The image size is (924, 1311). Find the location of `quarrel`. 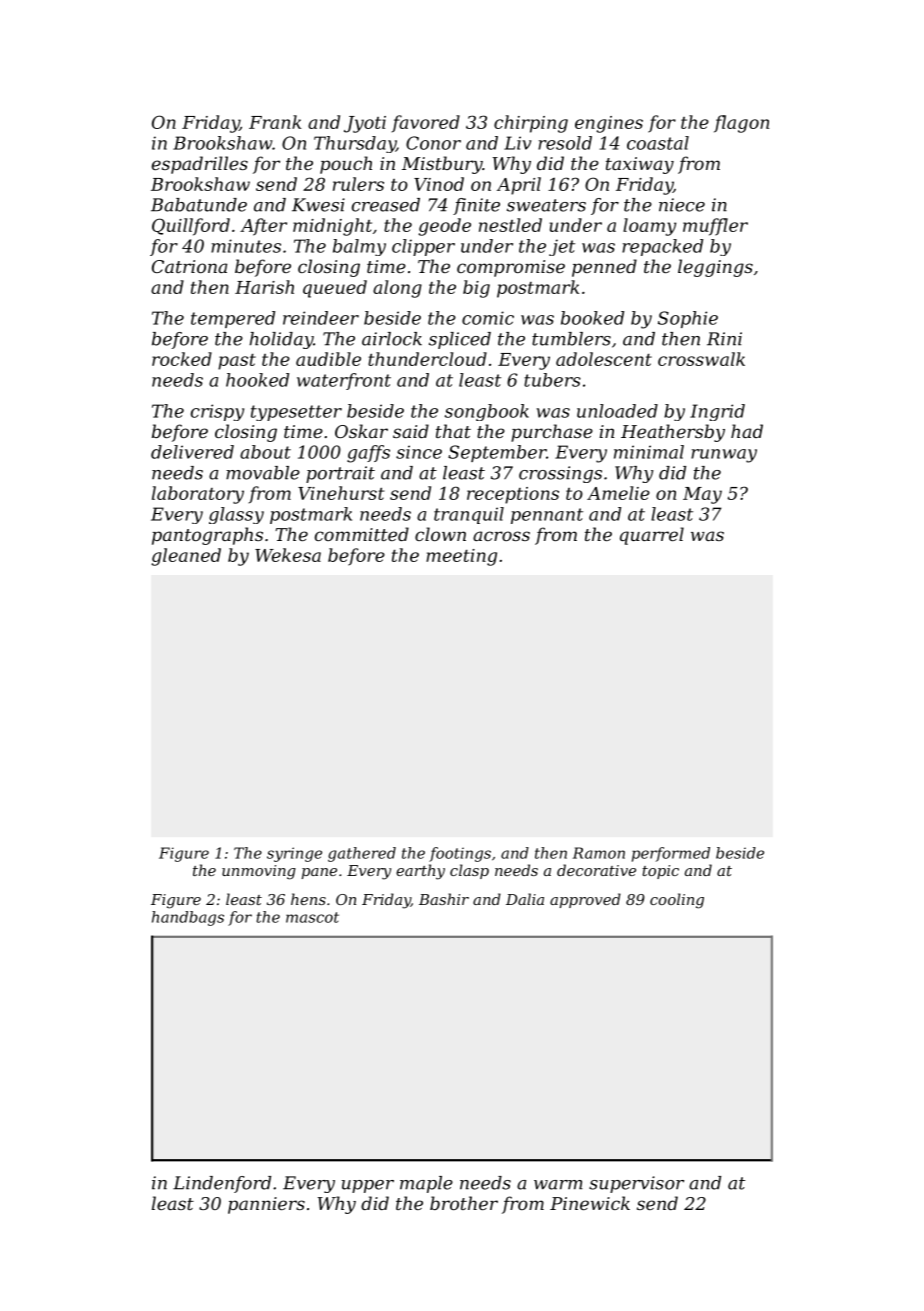

quarrel is located at coordinates (652, 536).
